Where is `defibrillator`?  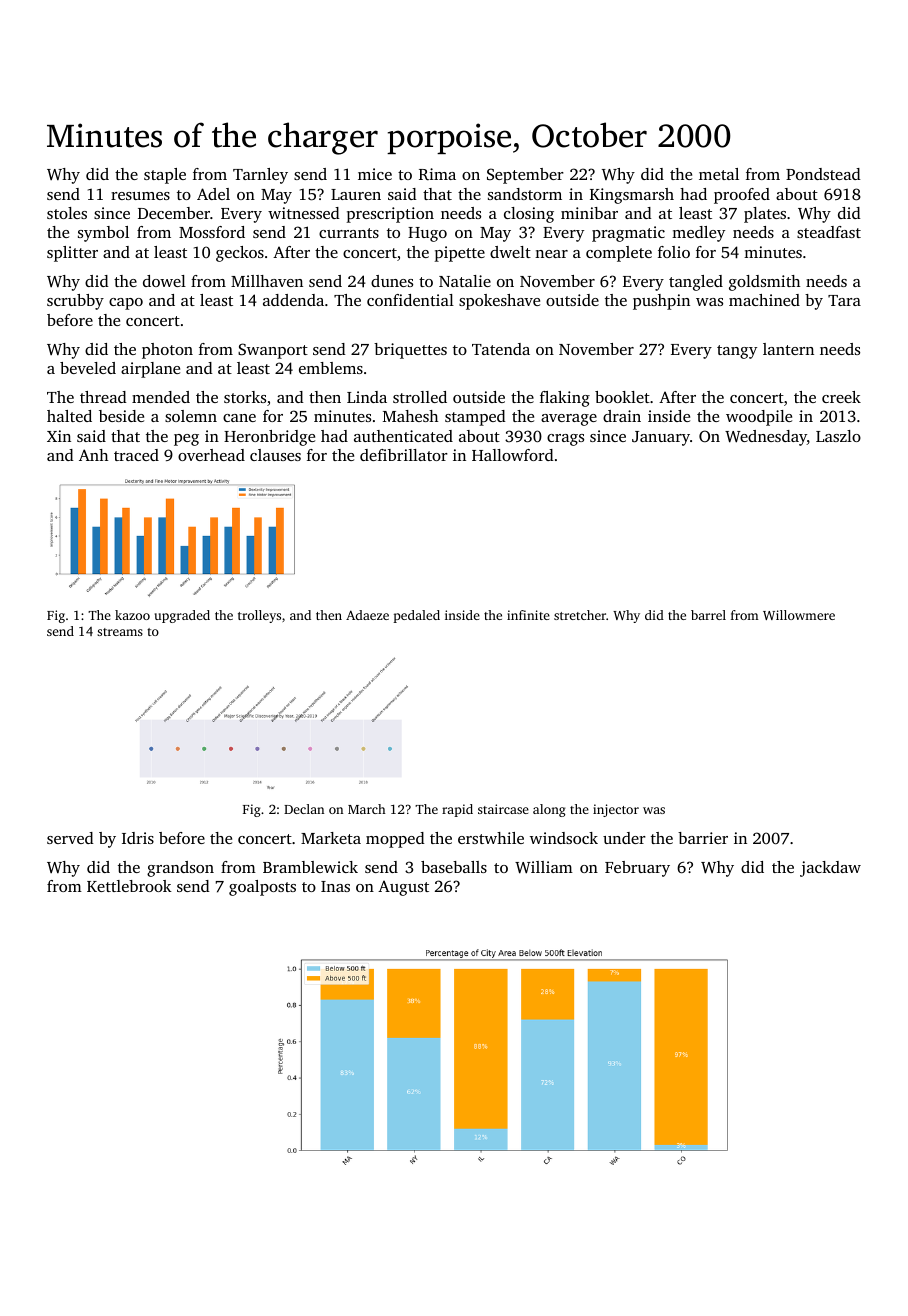
defibrillator is located at coordinates (404, 455).
